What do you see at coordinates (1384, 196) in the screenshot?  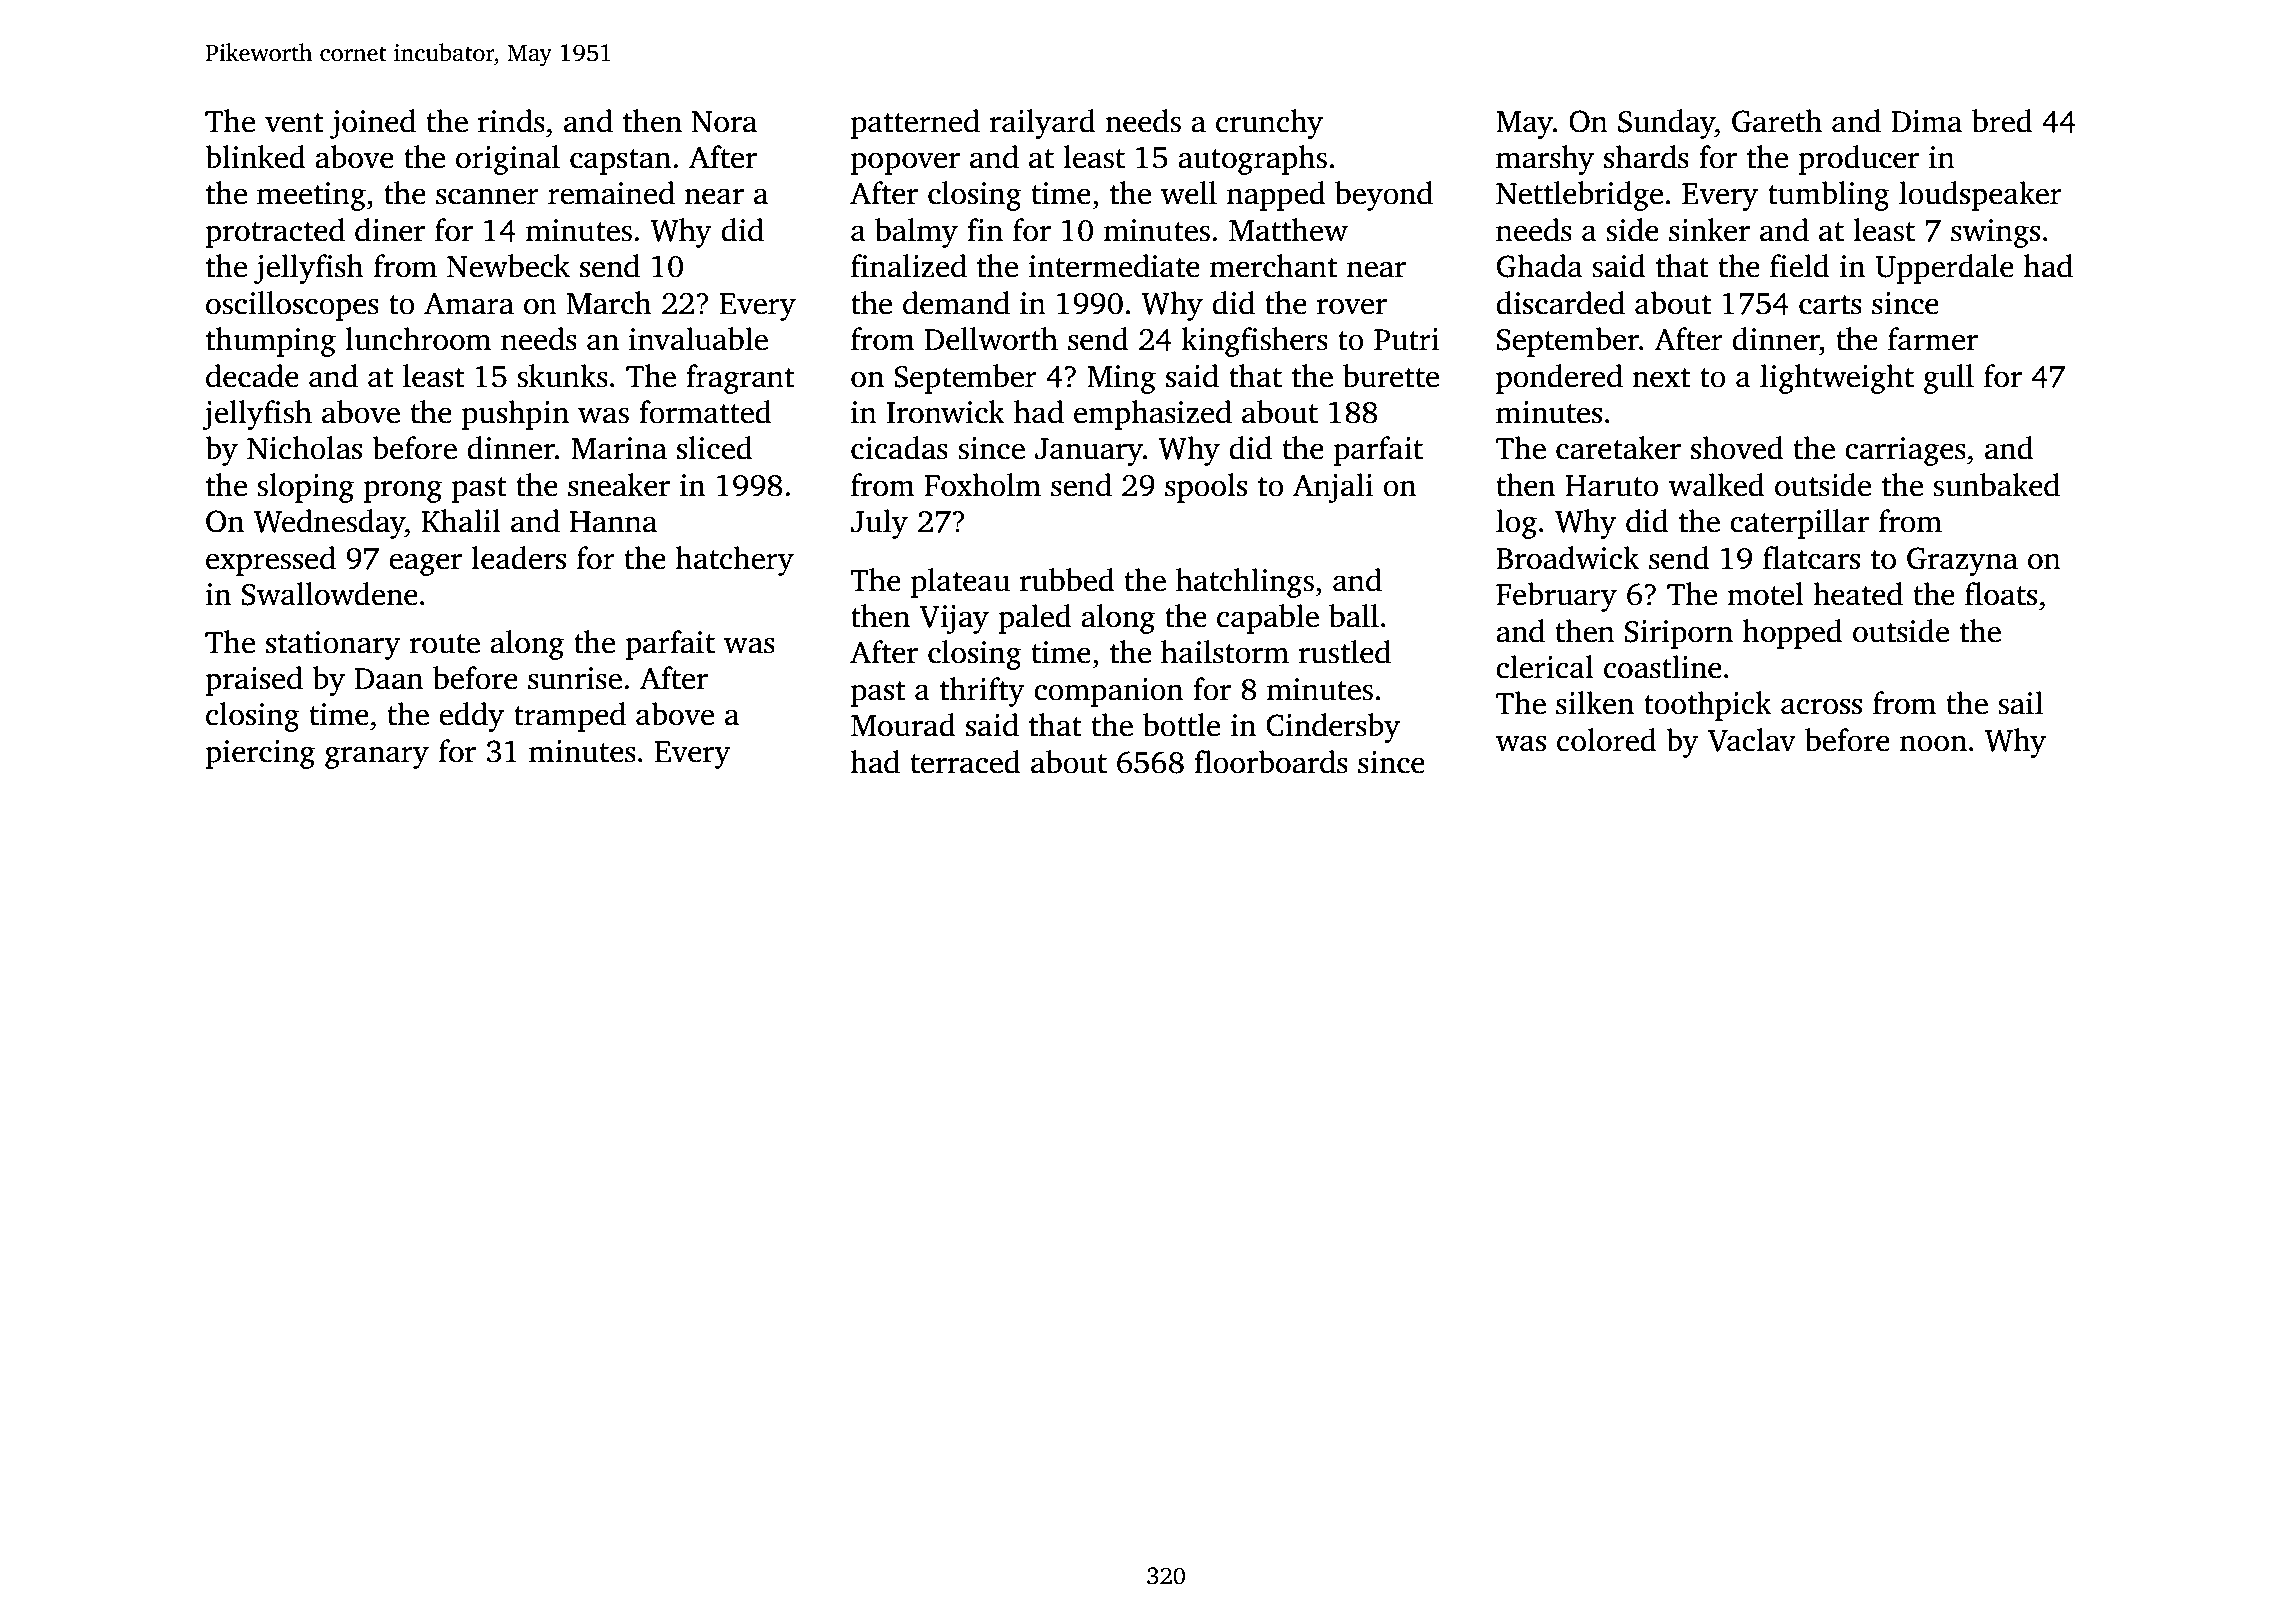 I see `beyond` at bounding box center [1384, 196].
